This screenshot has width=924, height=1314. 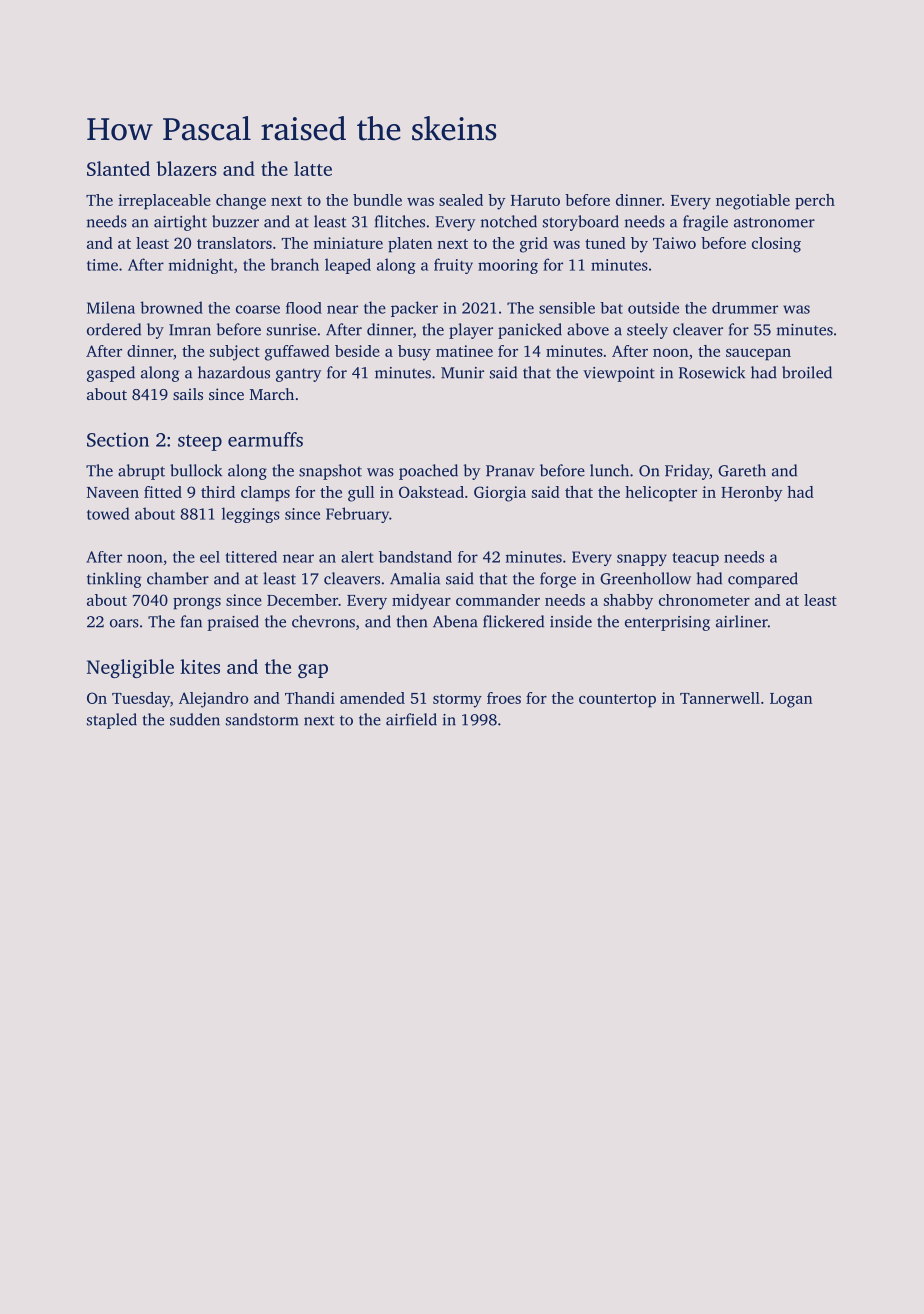 What do you see at coordinates (377, 200) in the screenshot?
I see `bundle` at bounding box center [377, 200].
